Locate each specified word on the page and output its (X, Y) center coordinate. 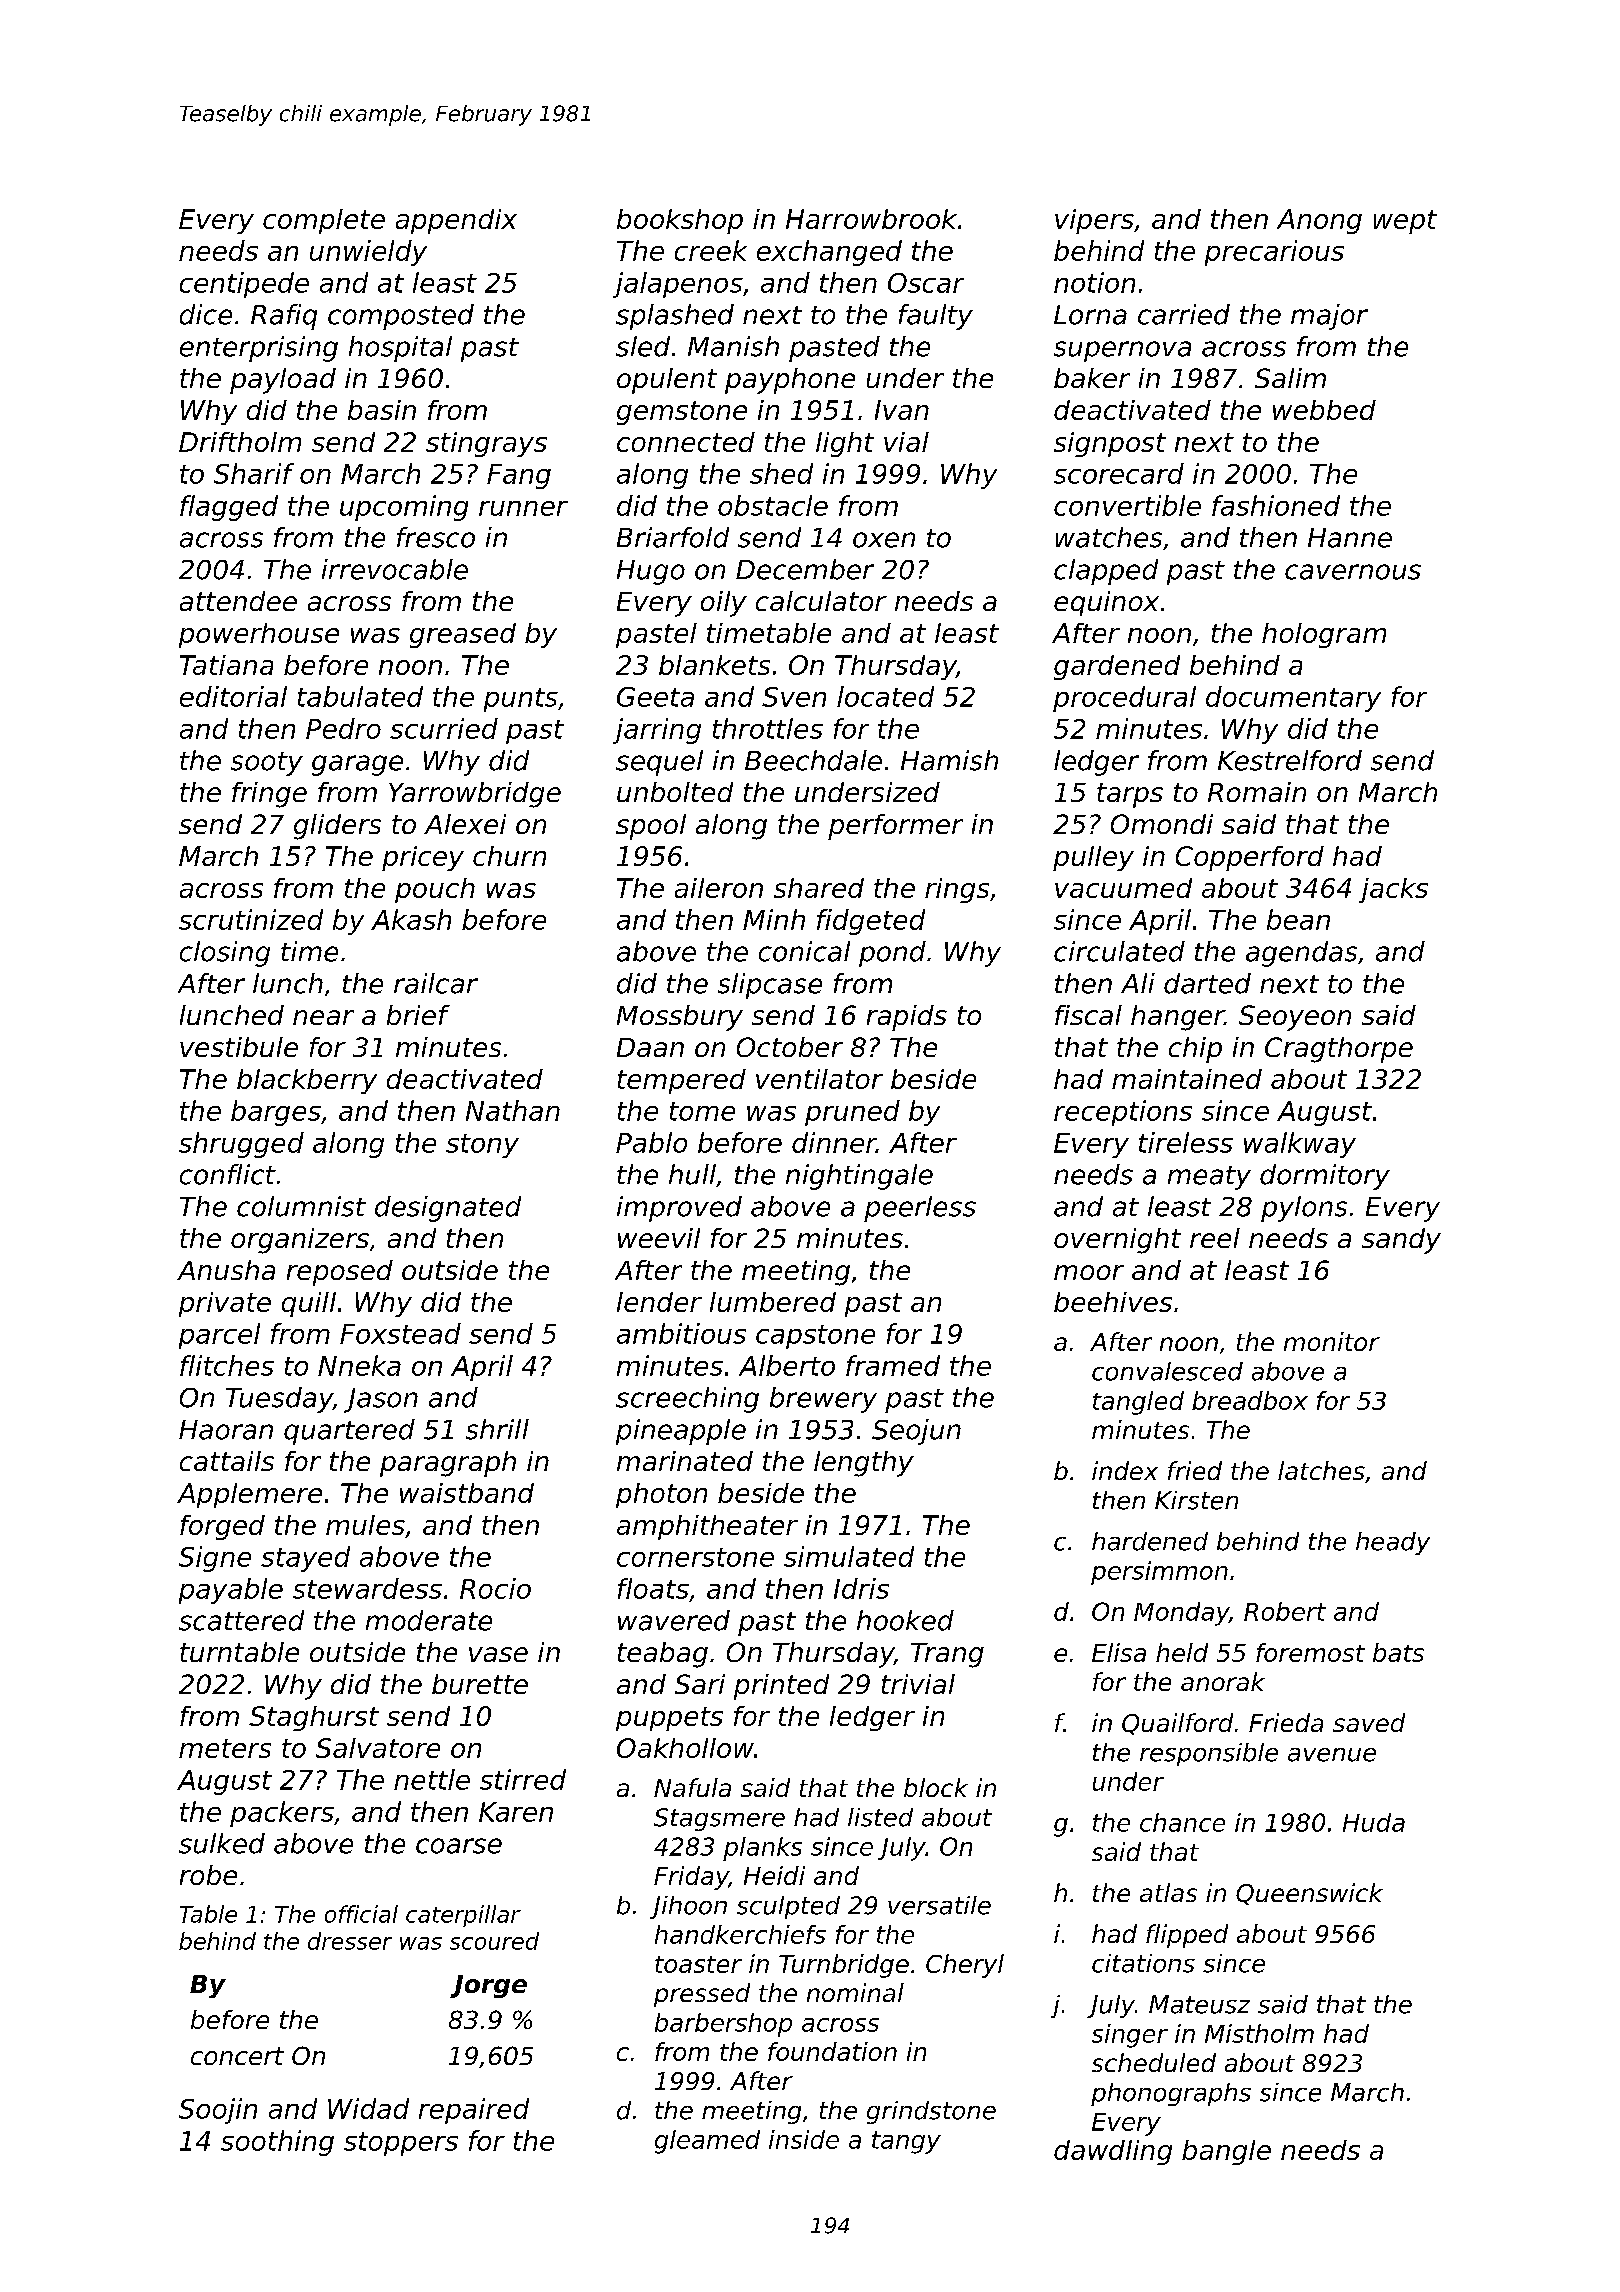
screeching (687, 1400)
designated (448, 1209)
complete (324, 221)
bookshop (680, 221)
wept (1405, 222)
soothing (277, 2143)
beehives (1113, 1302)
